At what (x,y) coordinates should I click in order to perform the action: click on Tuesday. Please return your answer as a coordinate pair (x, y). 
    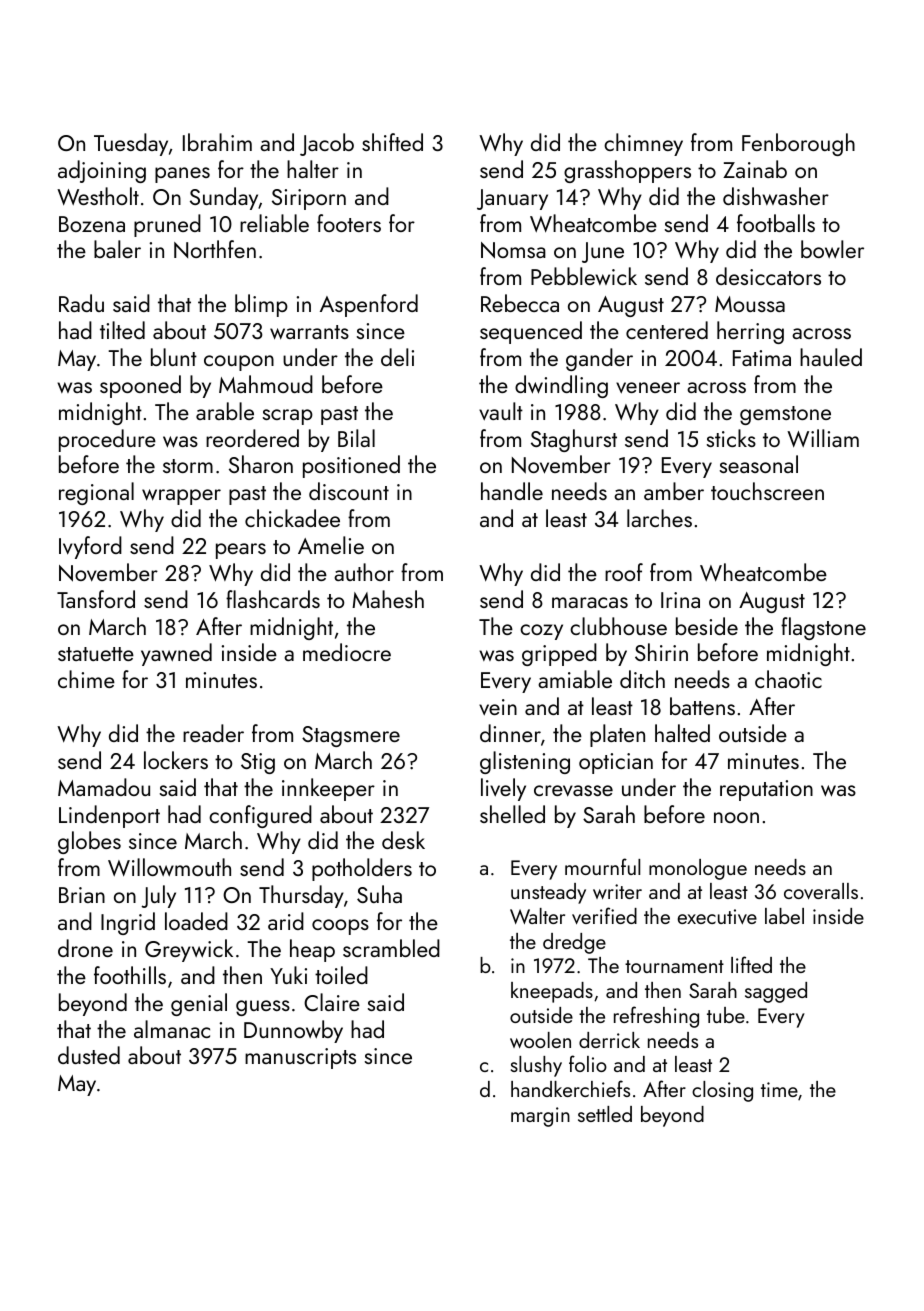
    Looking at the image, I should click on (131, 144).
